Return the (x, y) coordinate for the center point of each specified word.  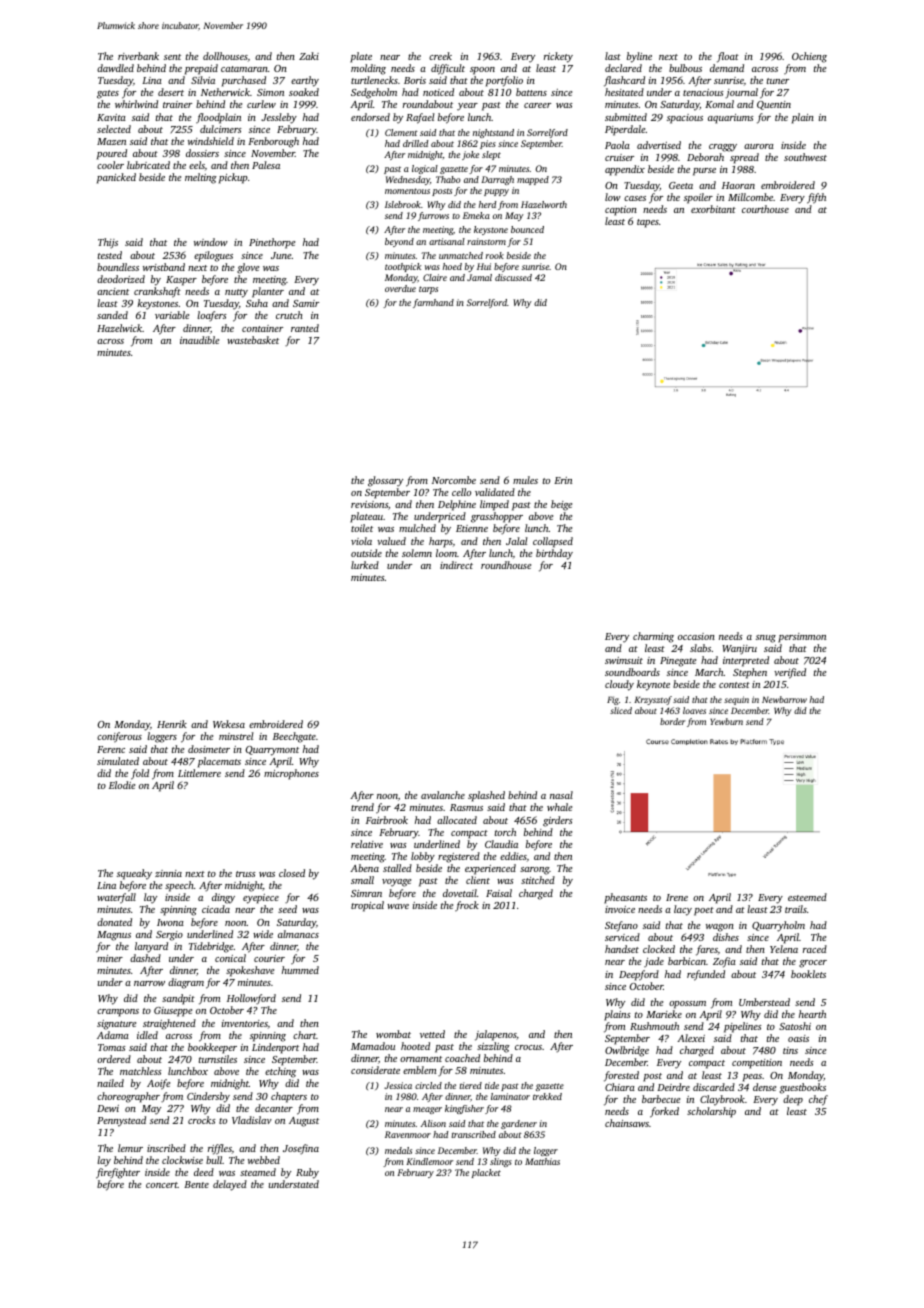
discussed (513, 277)
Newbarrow (784, 699)
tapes (648, 223)
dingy (223, 898)
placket (486, 1173)
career (537, 105)
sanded (112, 315)
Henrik (172, 724)
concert (162, 1185)
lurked (365, 565)
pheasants (625, 898)
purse (704, 172)
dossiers (202, 153)
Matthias (542, 1161)
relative (367, 844)
